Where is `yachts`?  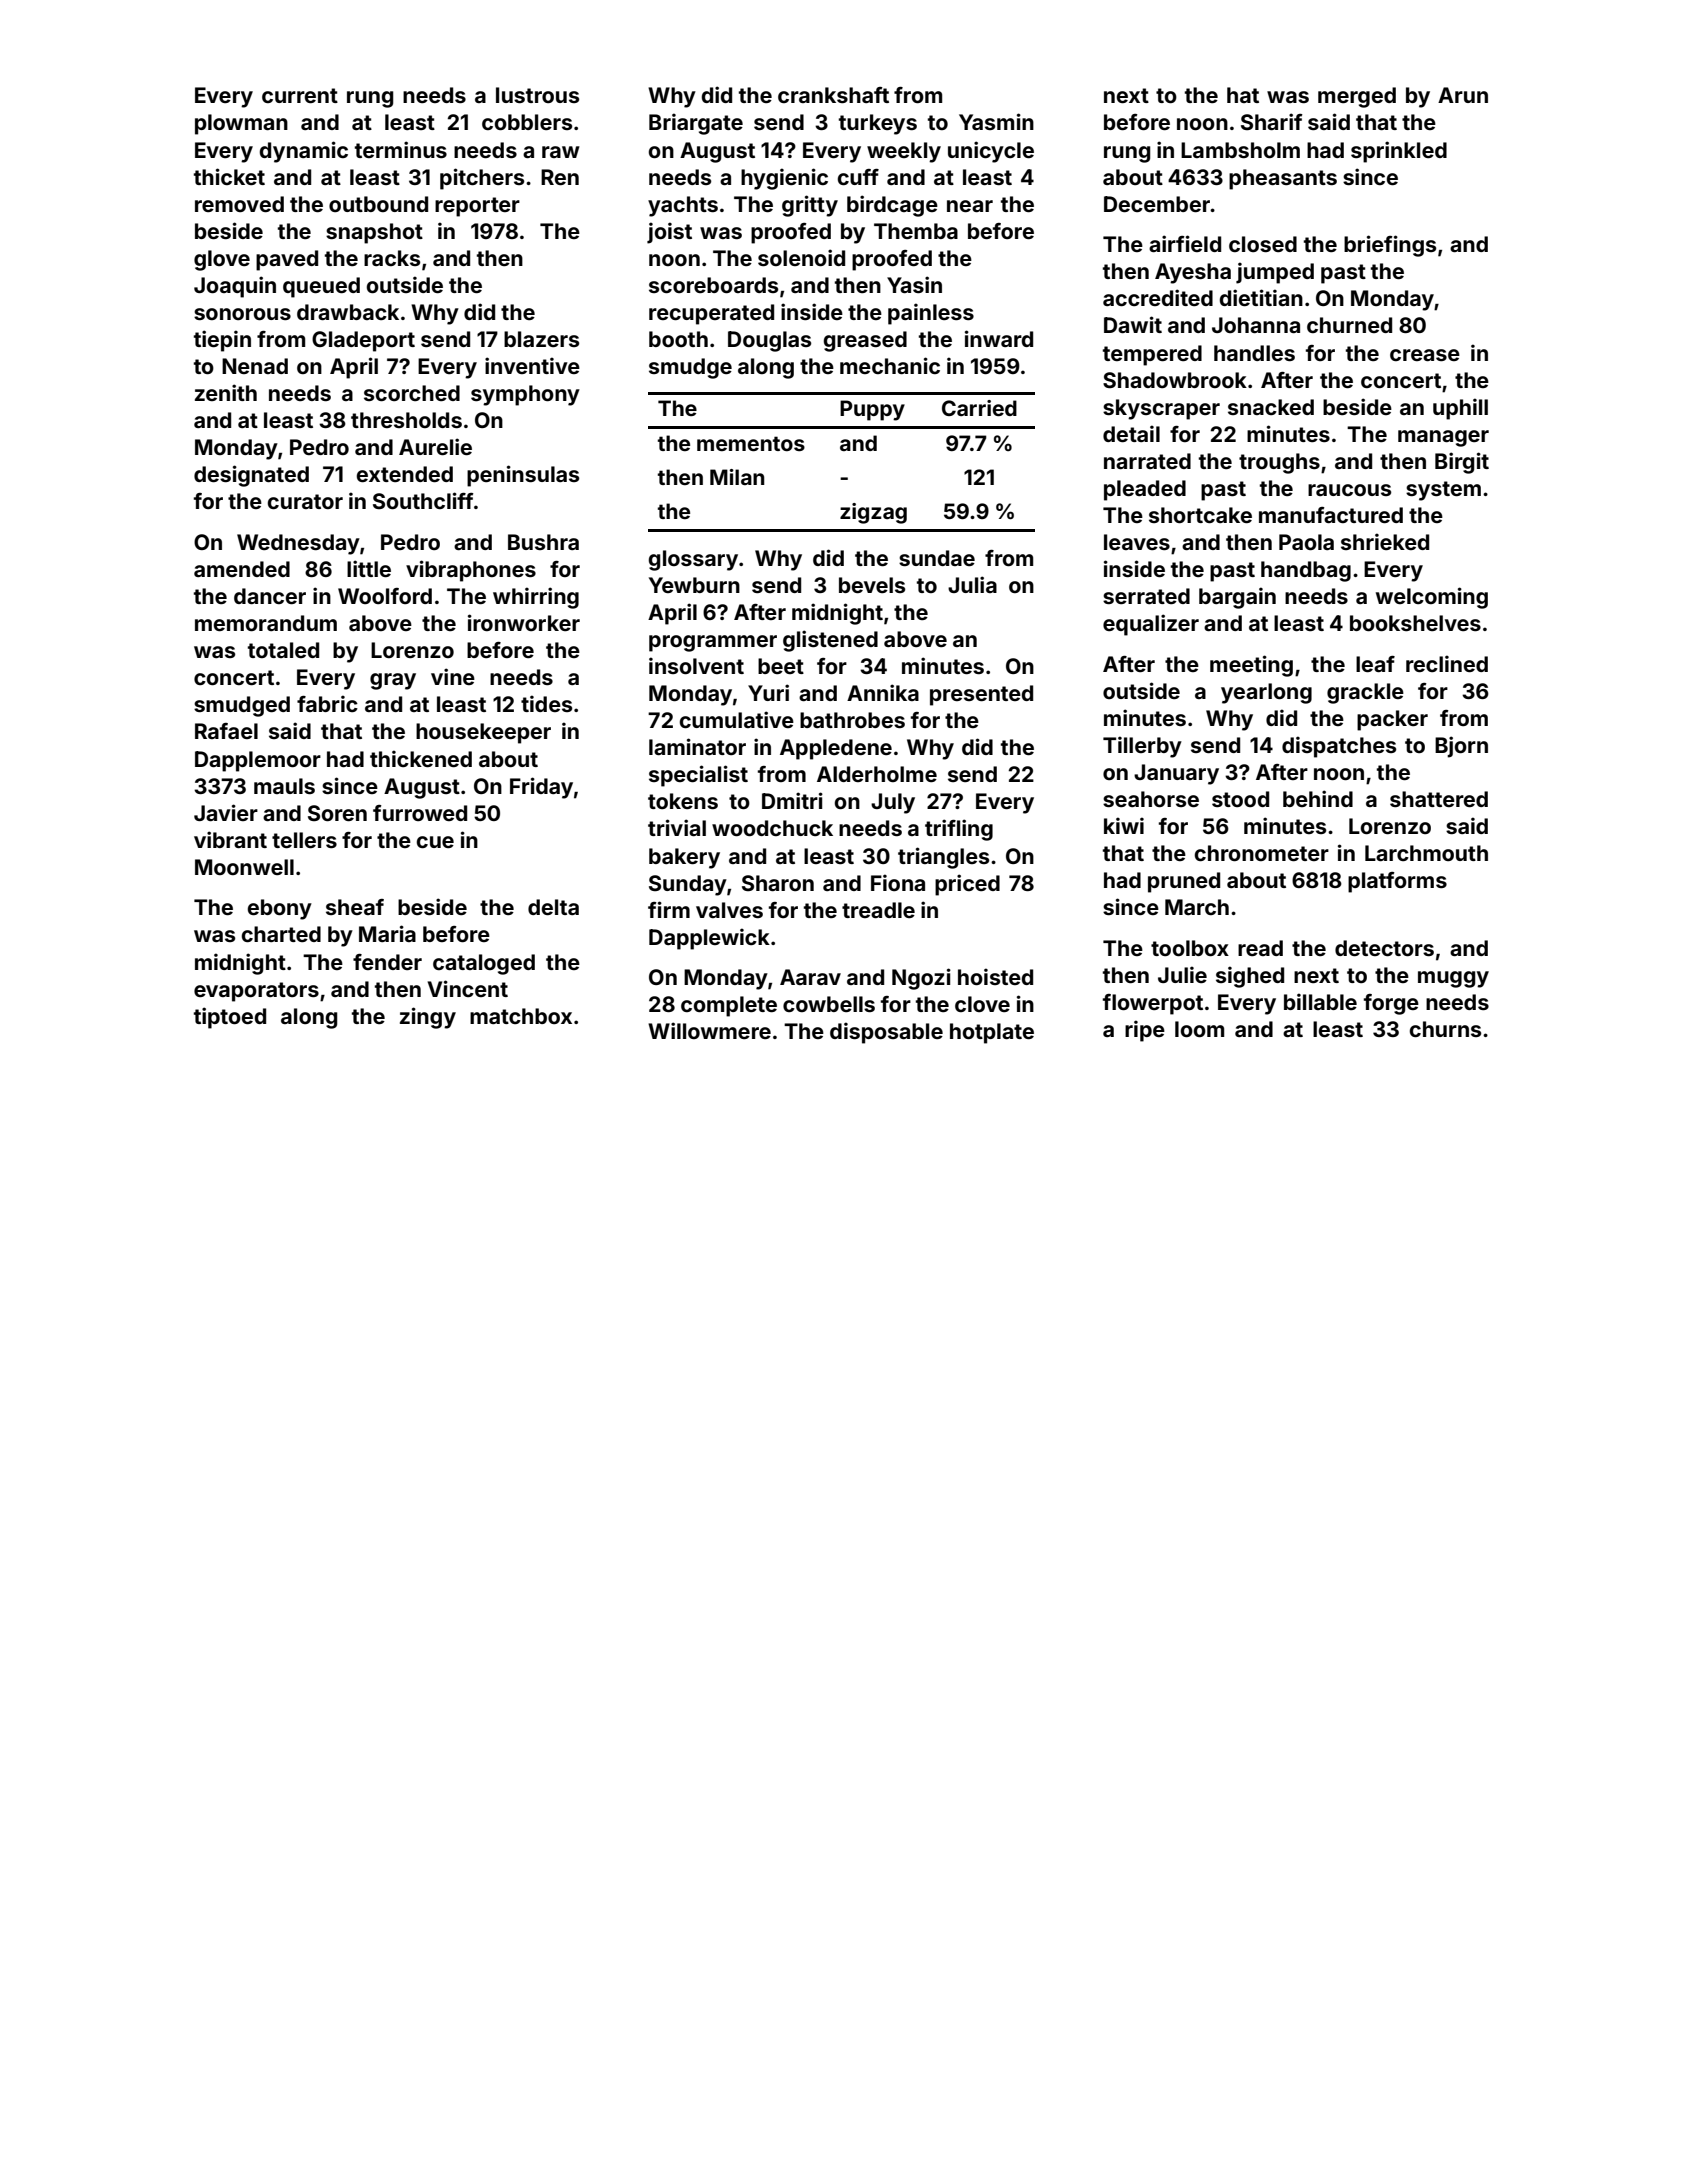 yachts is located at coordinates (683, 206).
